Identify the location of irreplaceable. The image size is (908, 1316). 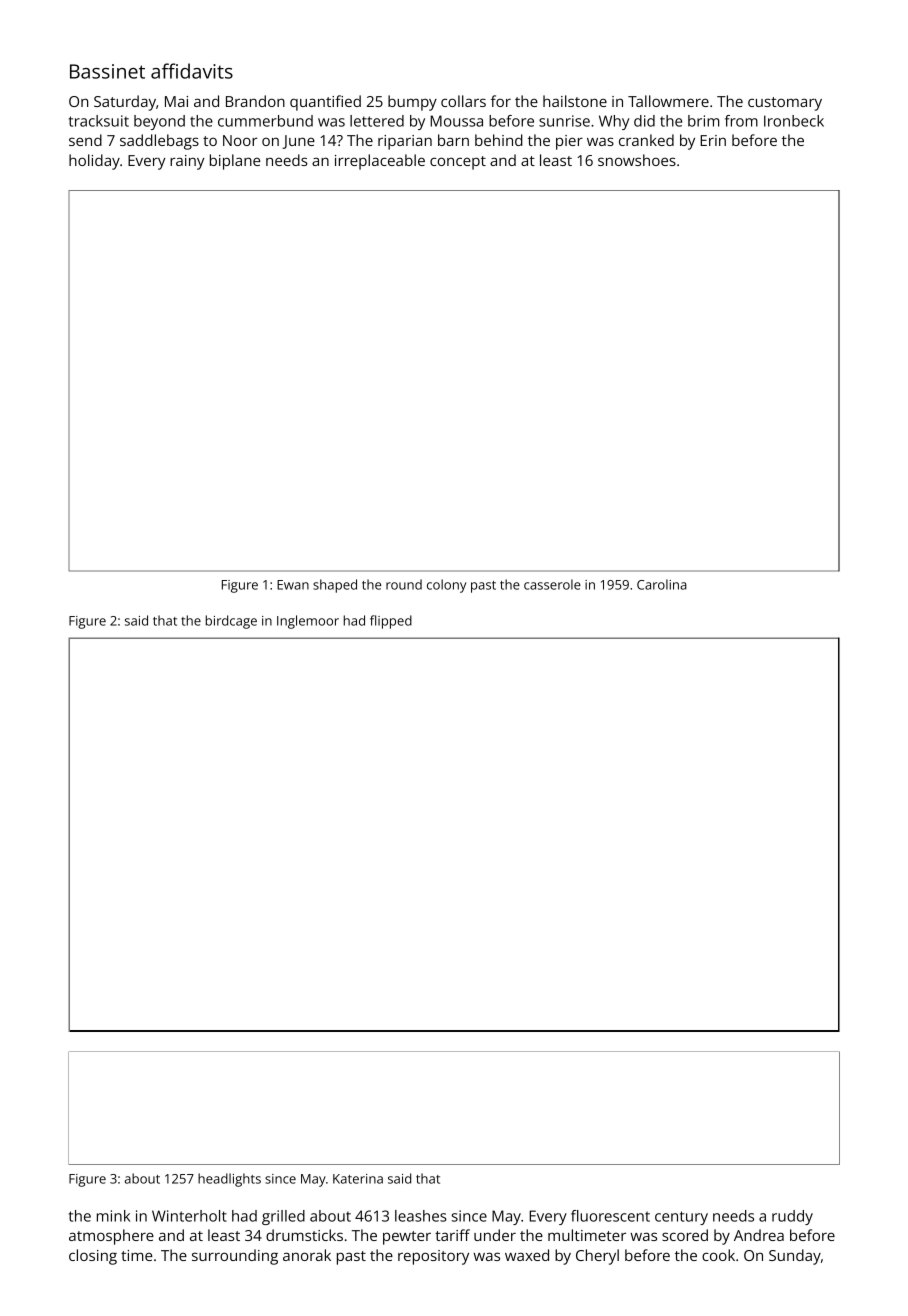
(380, 162).
